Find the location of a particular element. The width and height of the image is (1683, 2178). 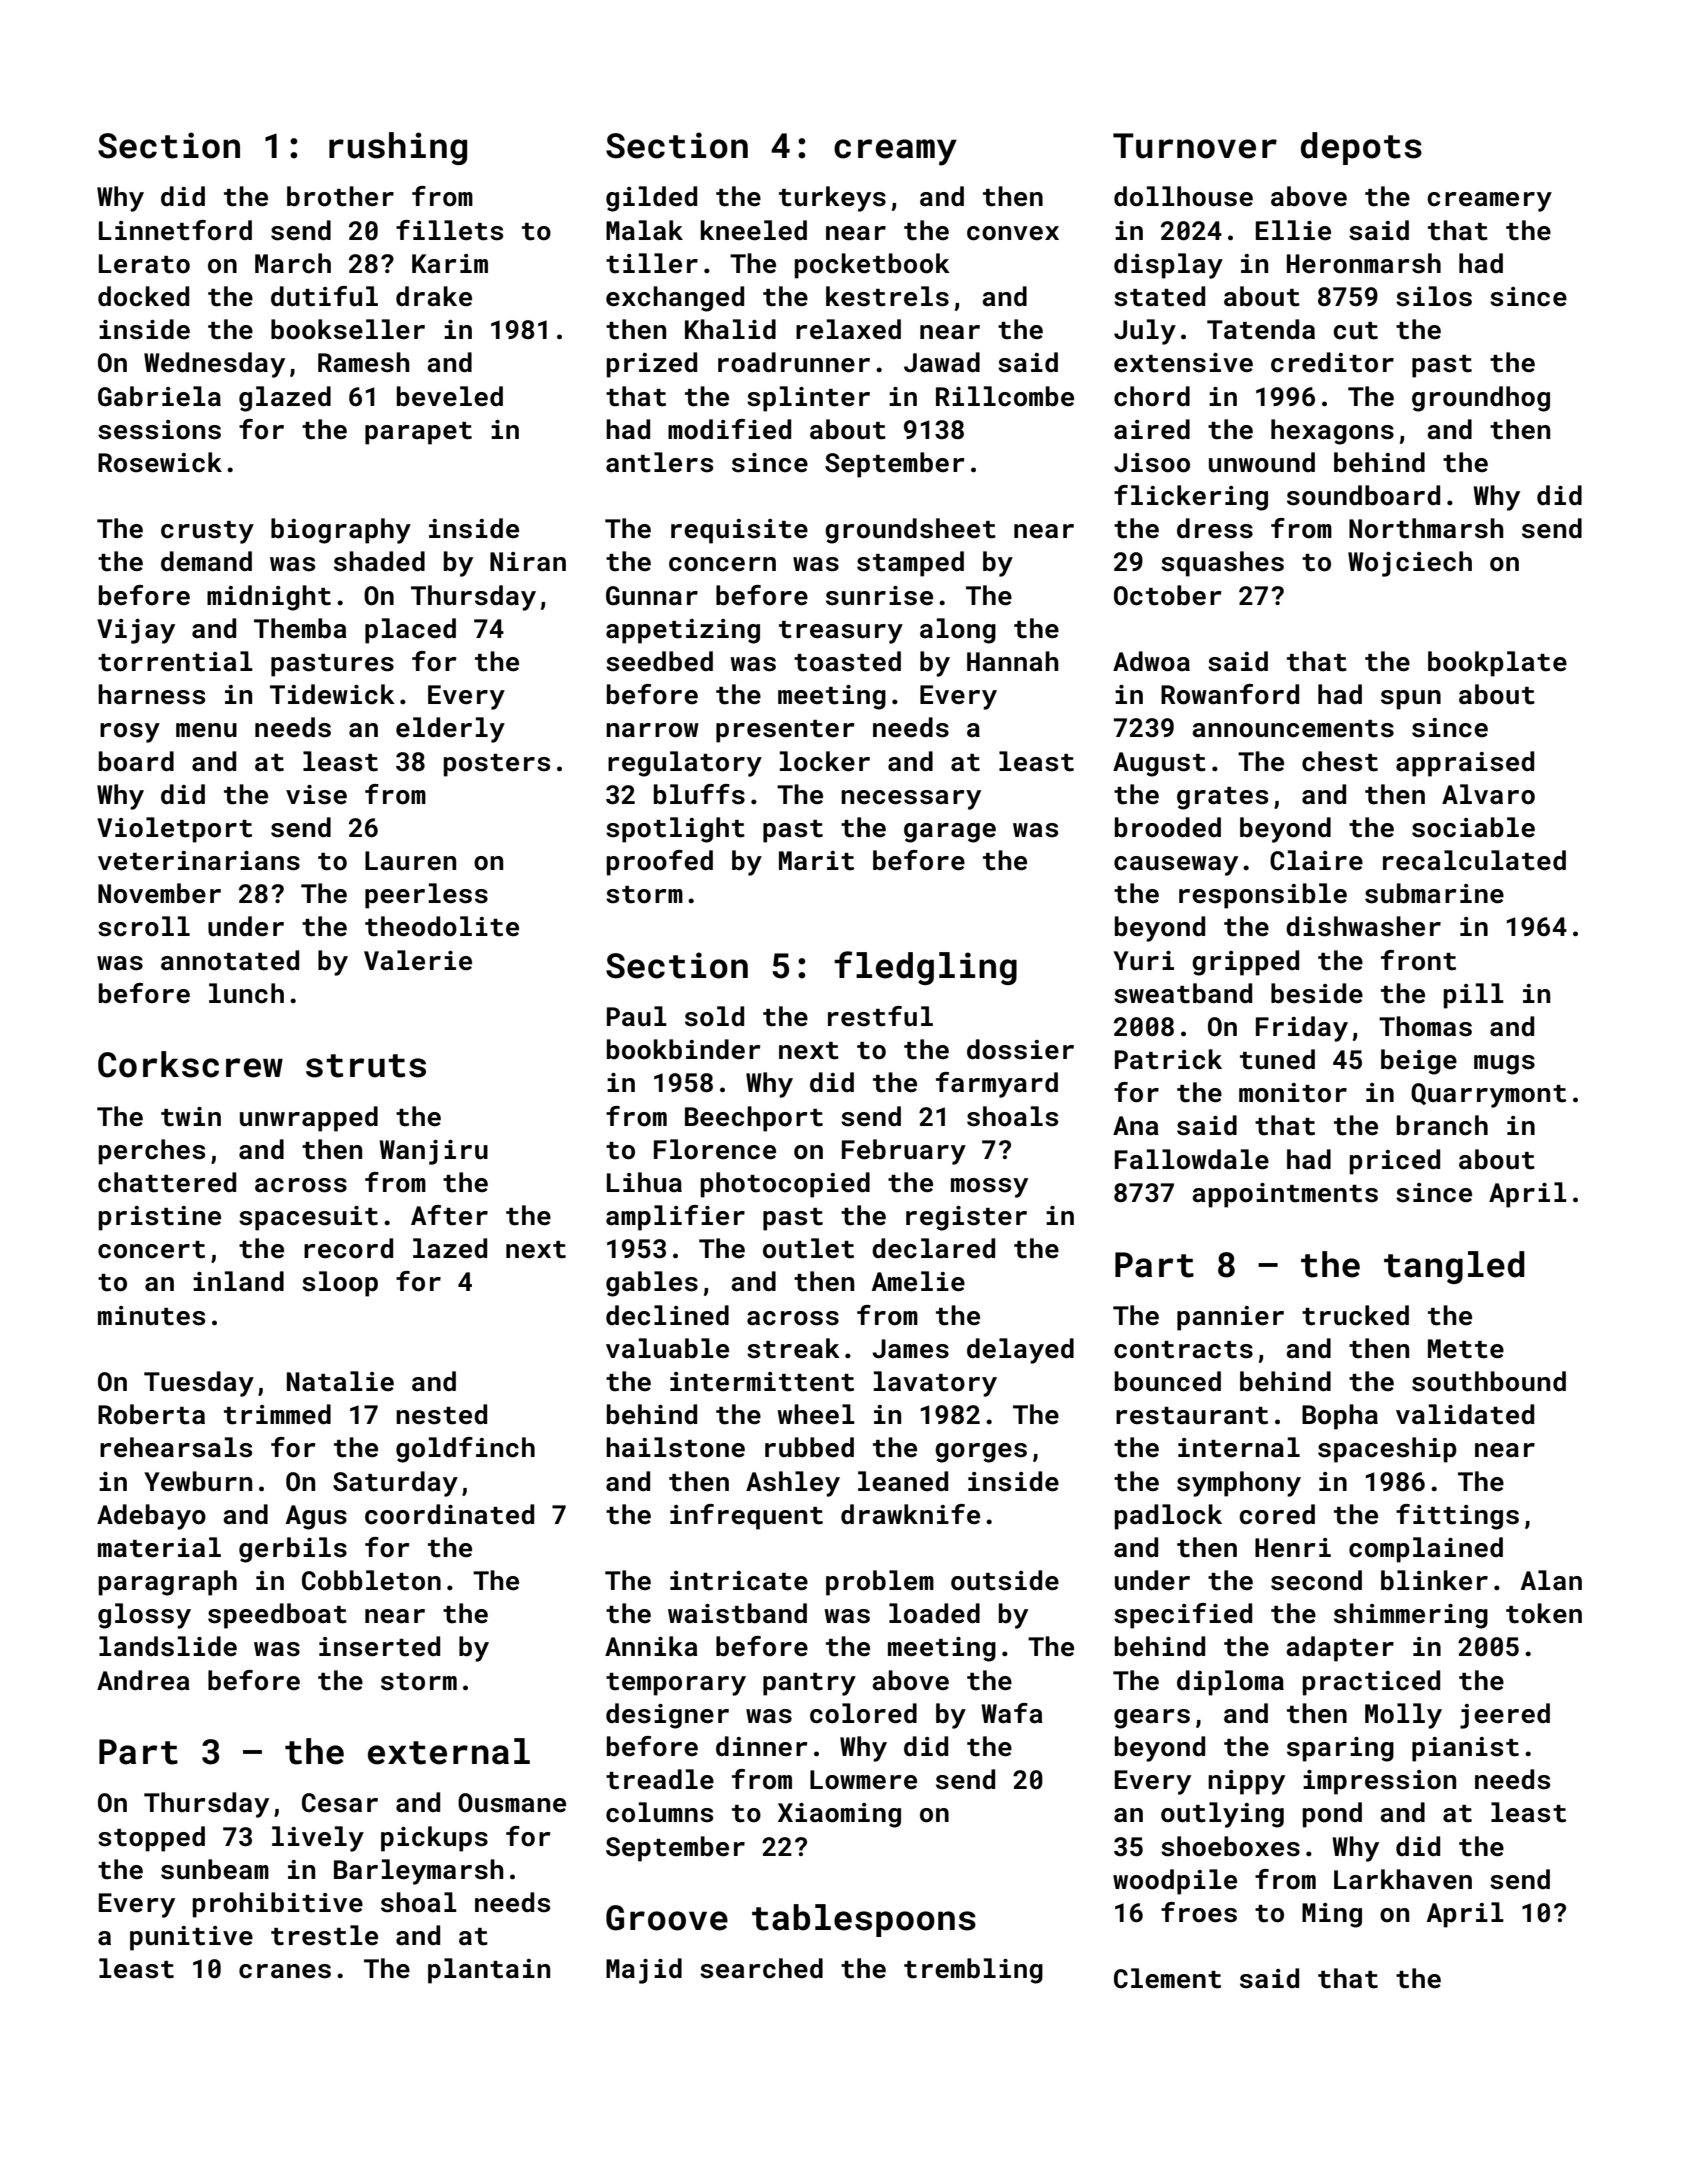

padlock is located at coordinates (1168, 1517).
